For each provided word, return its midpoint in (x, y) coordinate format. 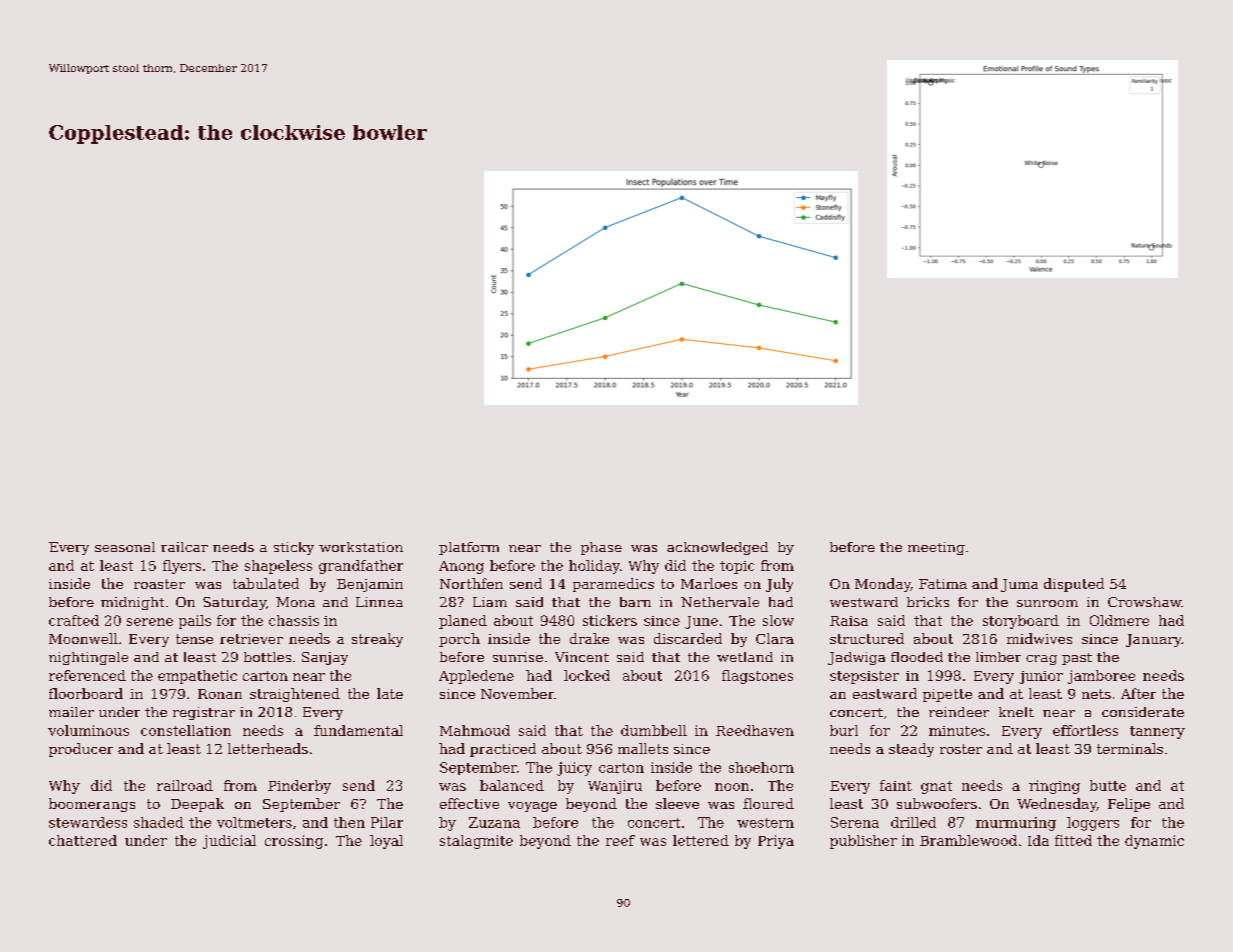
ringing (1054, 787)
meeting (936, 548)
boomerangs (92, 805)
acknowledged (717, 548)
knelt (1016, 712)
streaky (377, 640)
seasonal (125, 547)
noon (732, 787)
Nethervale (720, 602)
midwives (1039, 638)
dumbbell (654, 730)
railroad (185, 785)
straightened (295, 695)
